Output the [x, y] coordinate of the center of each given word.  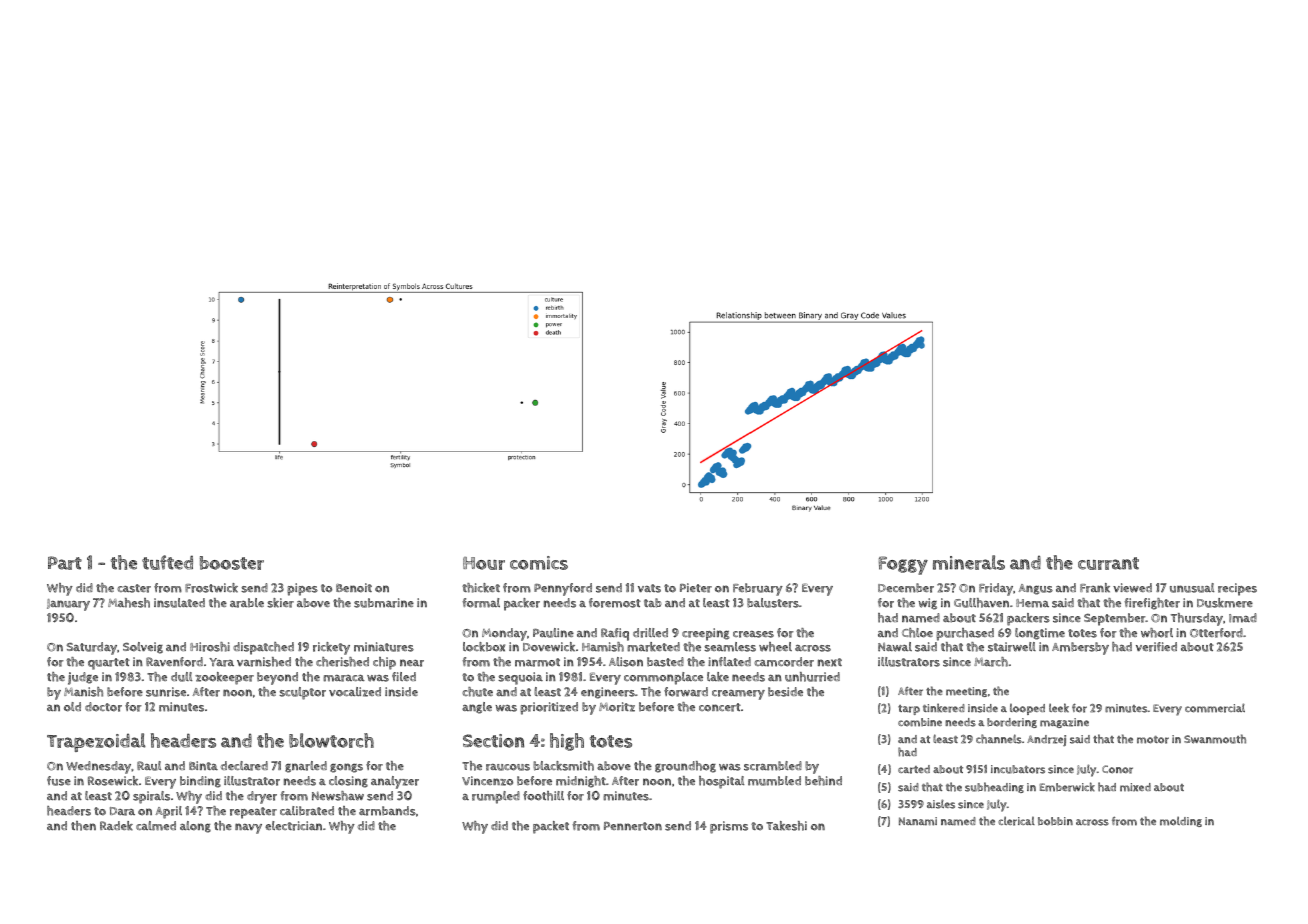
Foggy [903, 565]
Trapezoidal [96, 742]
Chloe [917, 633]
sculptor [302, 693]
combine [920, 722]
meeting [966, 692]
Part [65, 563]
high [567, 742]
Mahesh [129, 603]
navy [248, 828]
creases [753, 634]
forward [686, 692]
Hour [484, 563]
